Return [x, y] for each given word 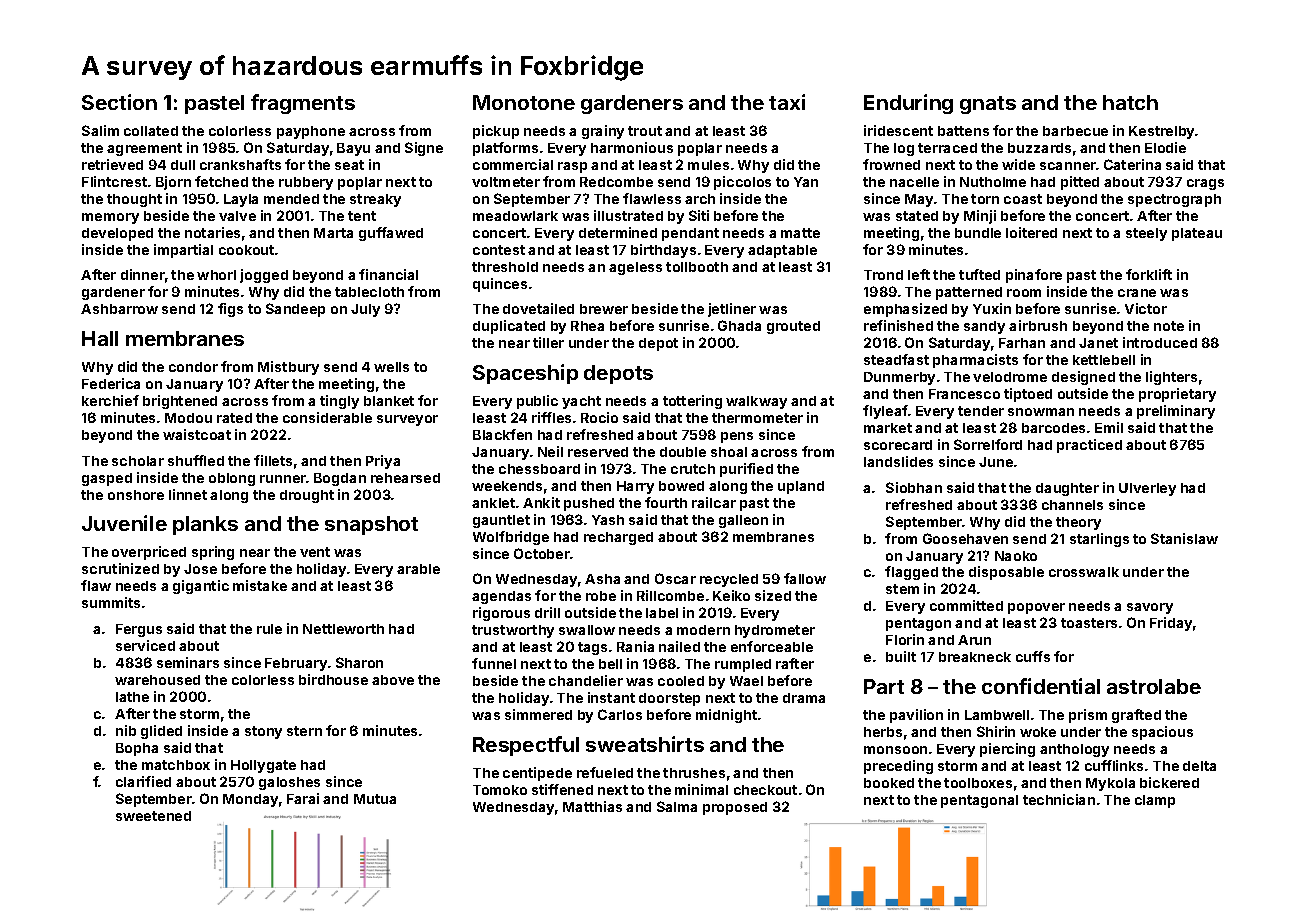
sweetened [153, 816]
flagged [911, 573]
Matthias [592, 806]
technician [1059, 799]
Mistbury [288, 368]
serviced [145, 645]
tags [592, 648]
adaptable [782, 251]
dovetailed [538, 308]
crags [1205, 184]
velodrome [1010, 377]
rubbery [306, 183]
